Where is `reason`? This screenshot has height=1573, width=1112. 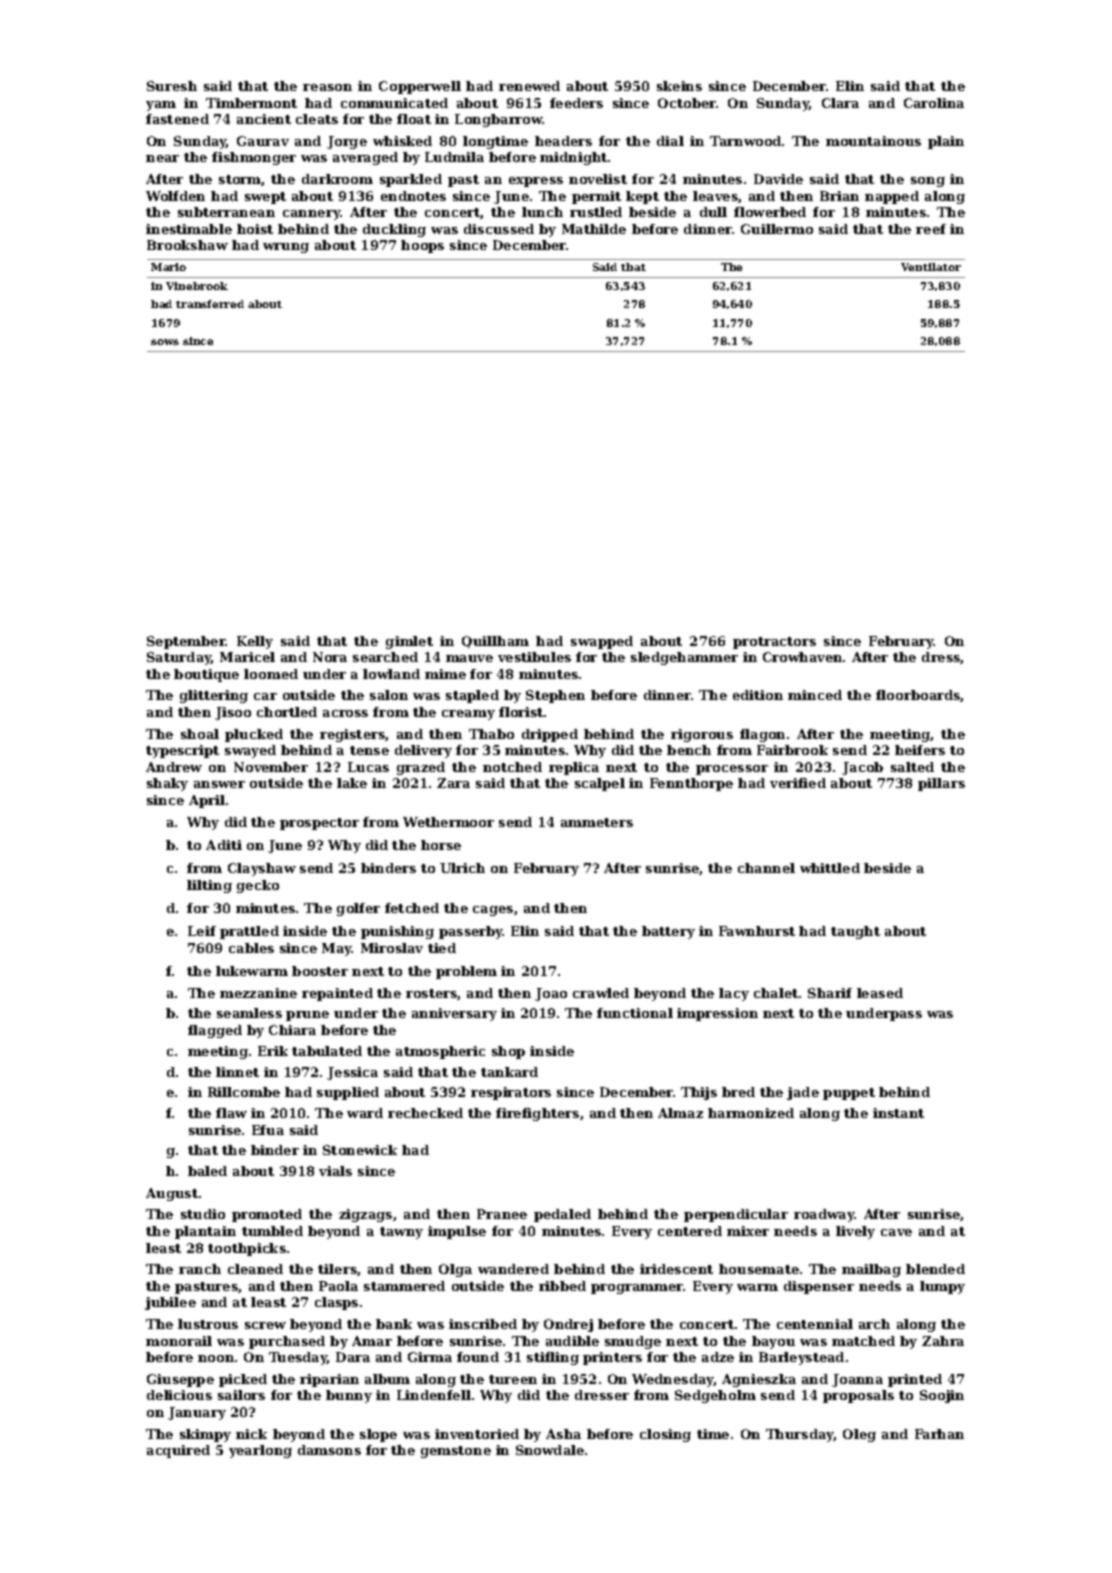
reason is located at coordinates (327, 87).
